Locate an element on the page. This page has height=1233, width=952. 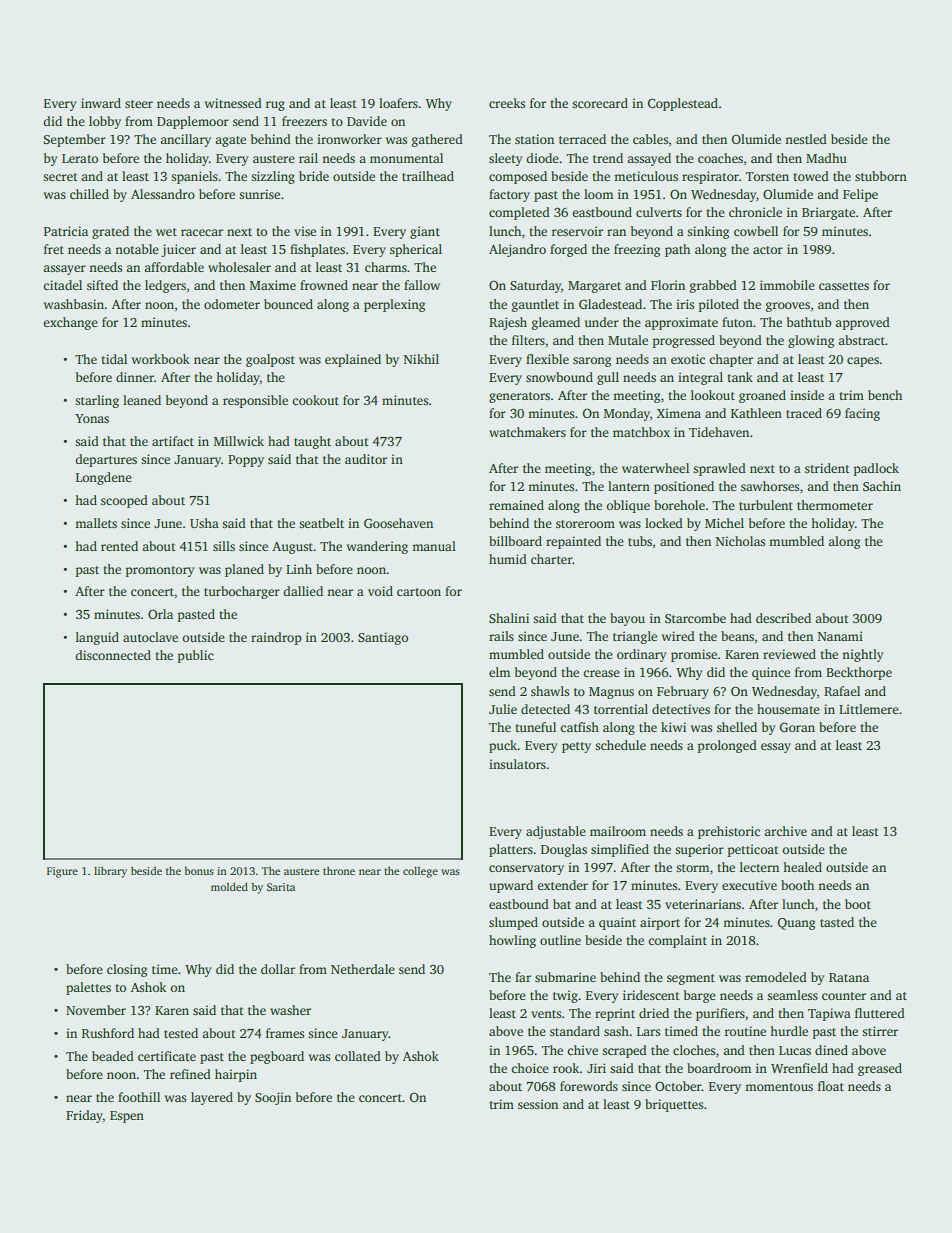
chilled is located at coordinates (89, 194).
